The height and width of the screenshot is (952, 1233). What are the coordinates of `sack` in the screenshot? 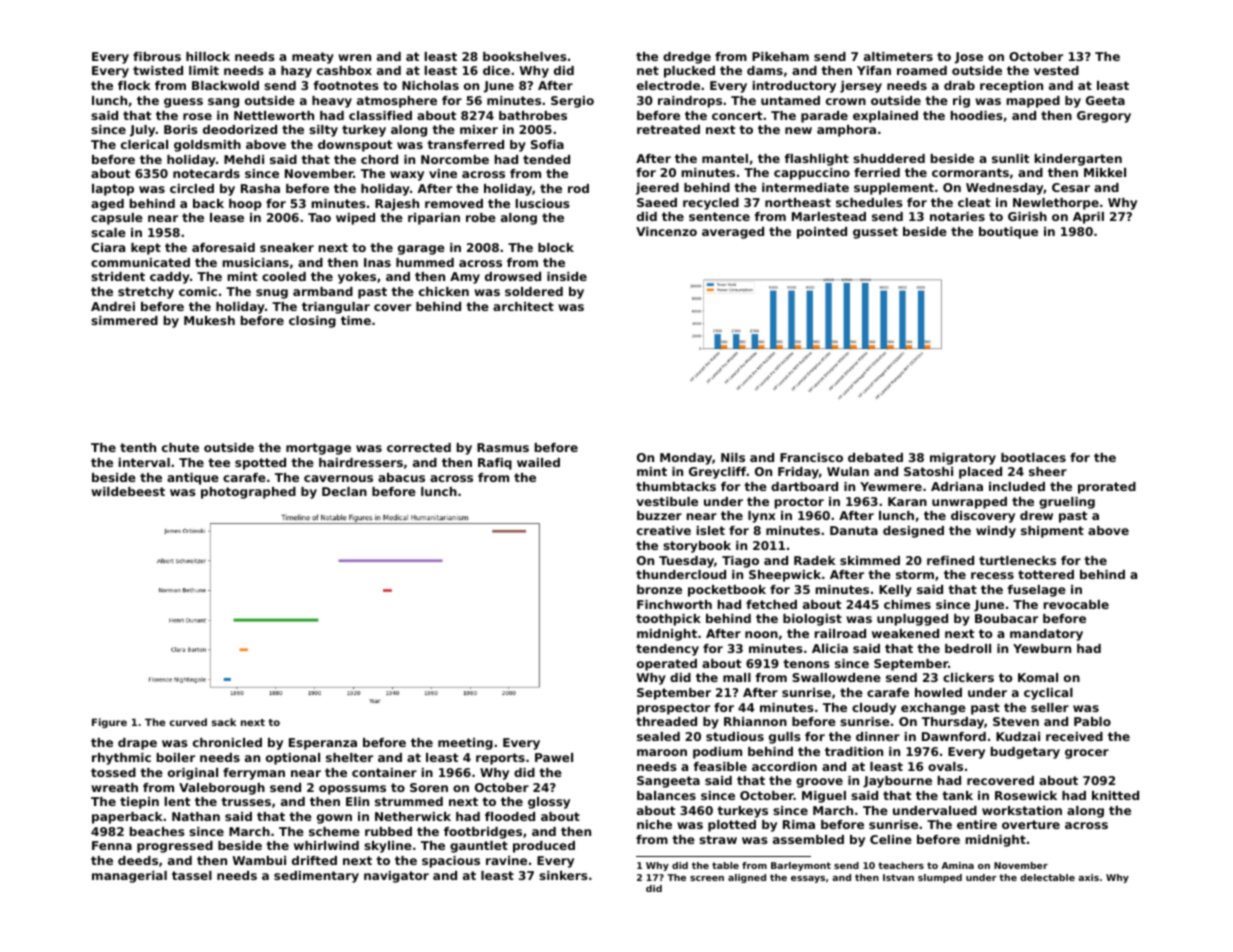 It's located at (224, 722).
